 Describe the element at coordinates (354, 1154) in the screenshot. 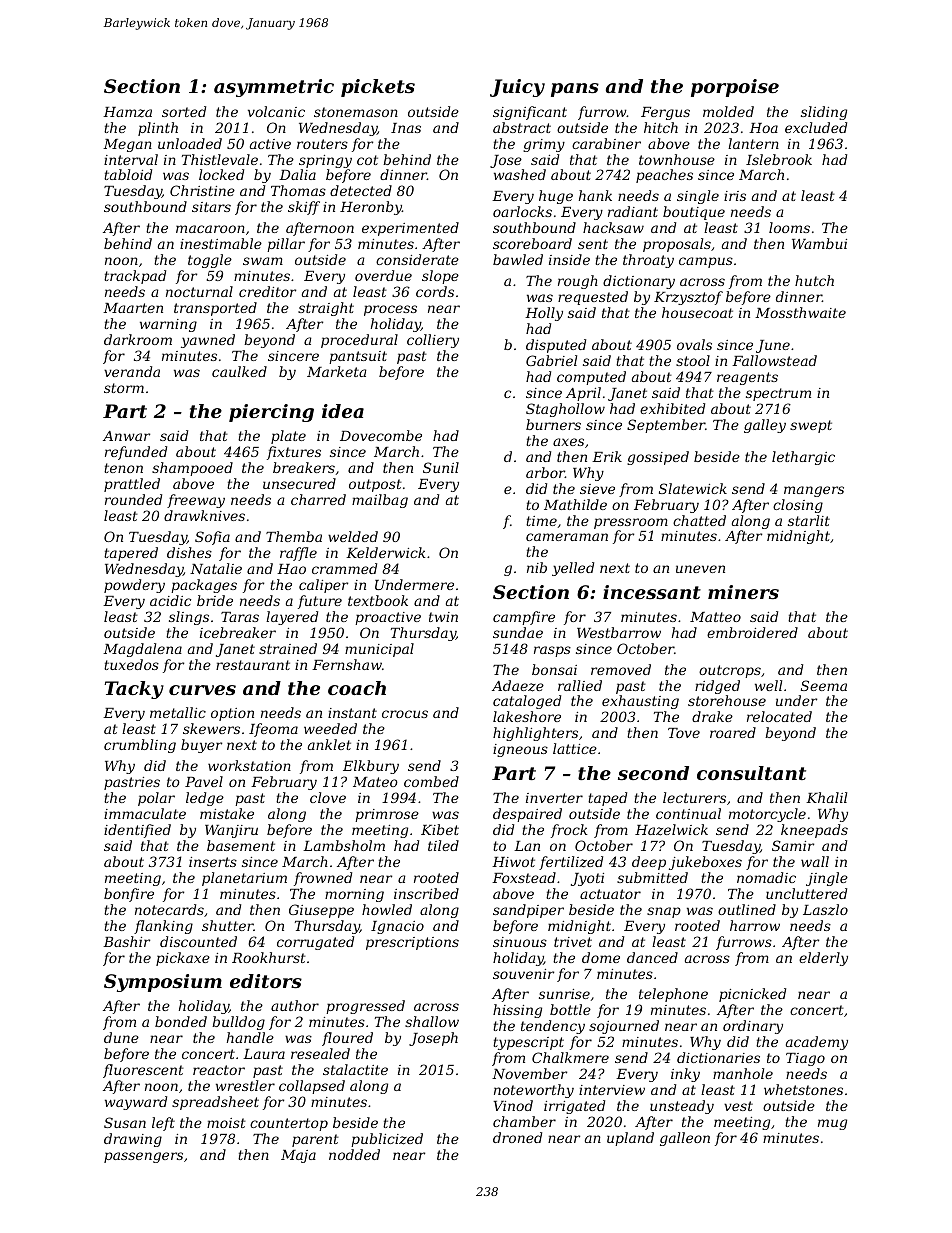

I see `nodded` at that location.
